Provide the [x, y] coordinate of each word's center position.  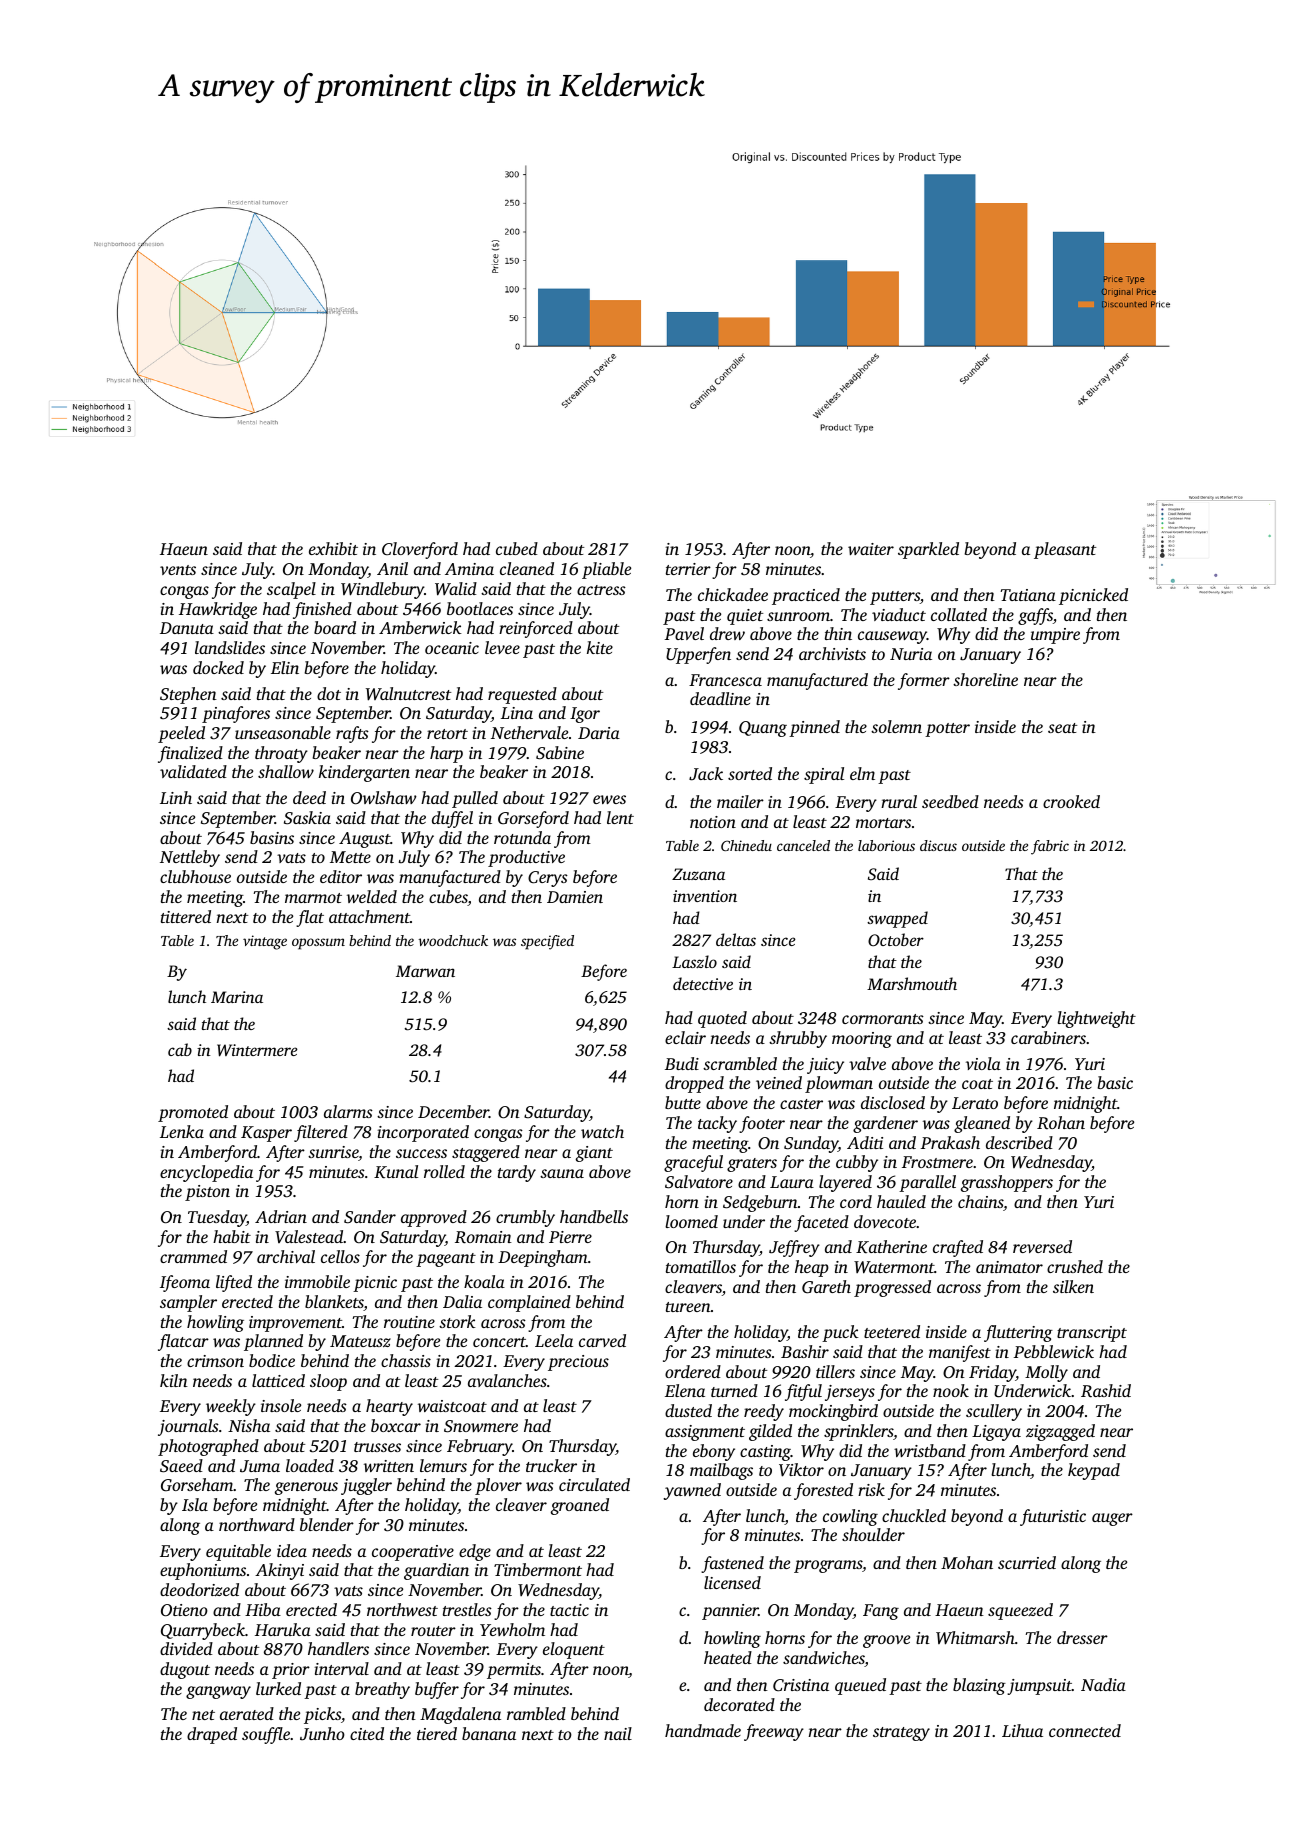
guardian [436, 1571]
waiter [871, 549]
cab [180, 1049]
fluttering [1018, 1333]
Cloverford [420, 550]
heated [728, 1657]
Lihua [1022, 1730]
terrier [688, 569]
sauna [562, 1173]
